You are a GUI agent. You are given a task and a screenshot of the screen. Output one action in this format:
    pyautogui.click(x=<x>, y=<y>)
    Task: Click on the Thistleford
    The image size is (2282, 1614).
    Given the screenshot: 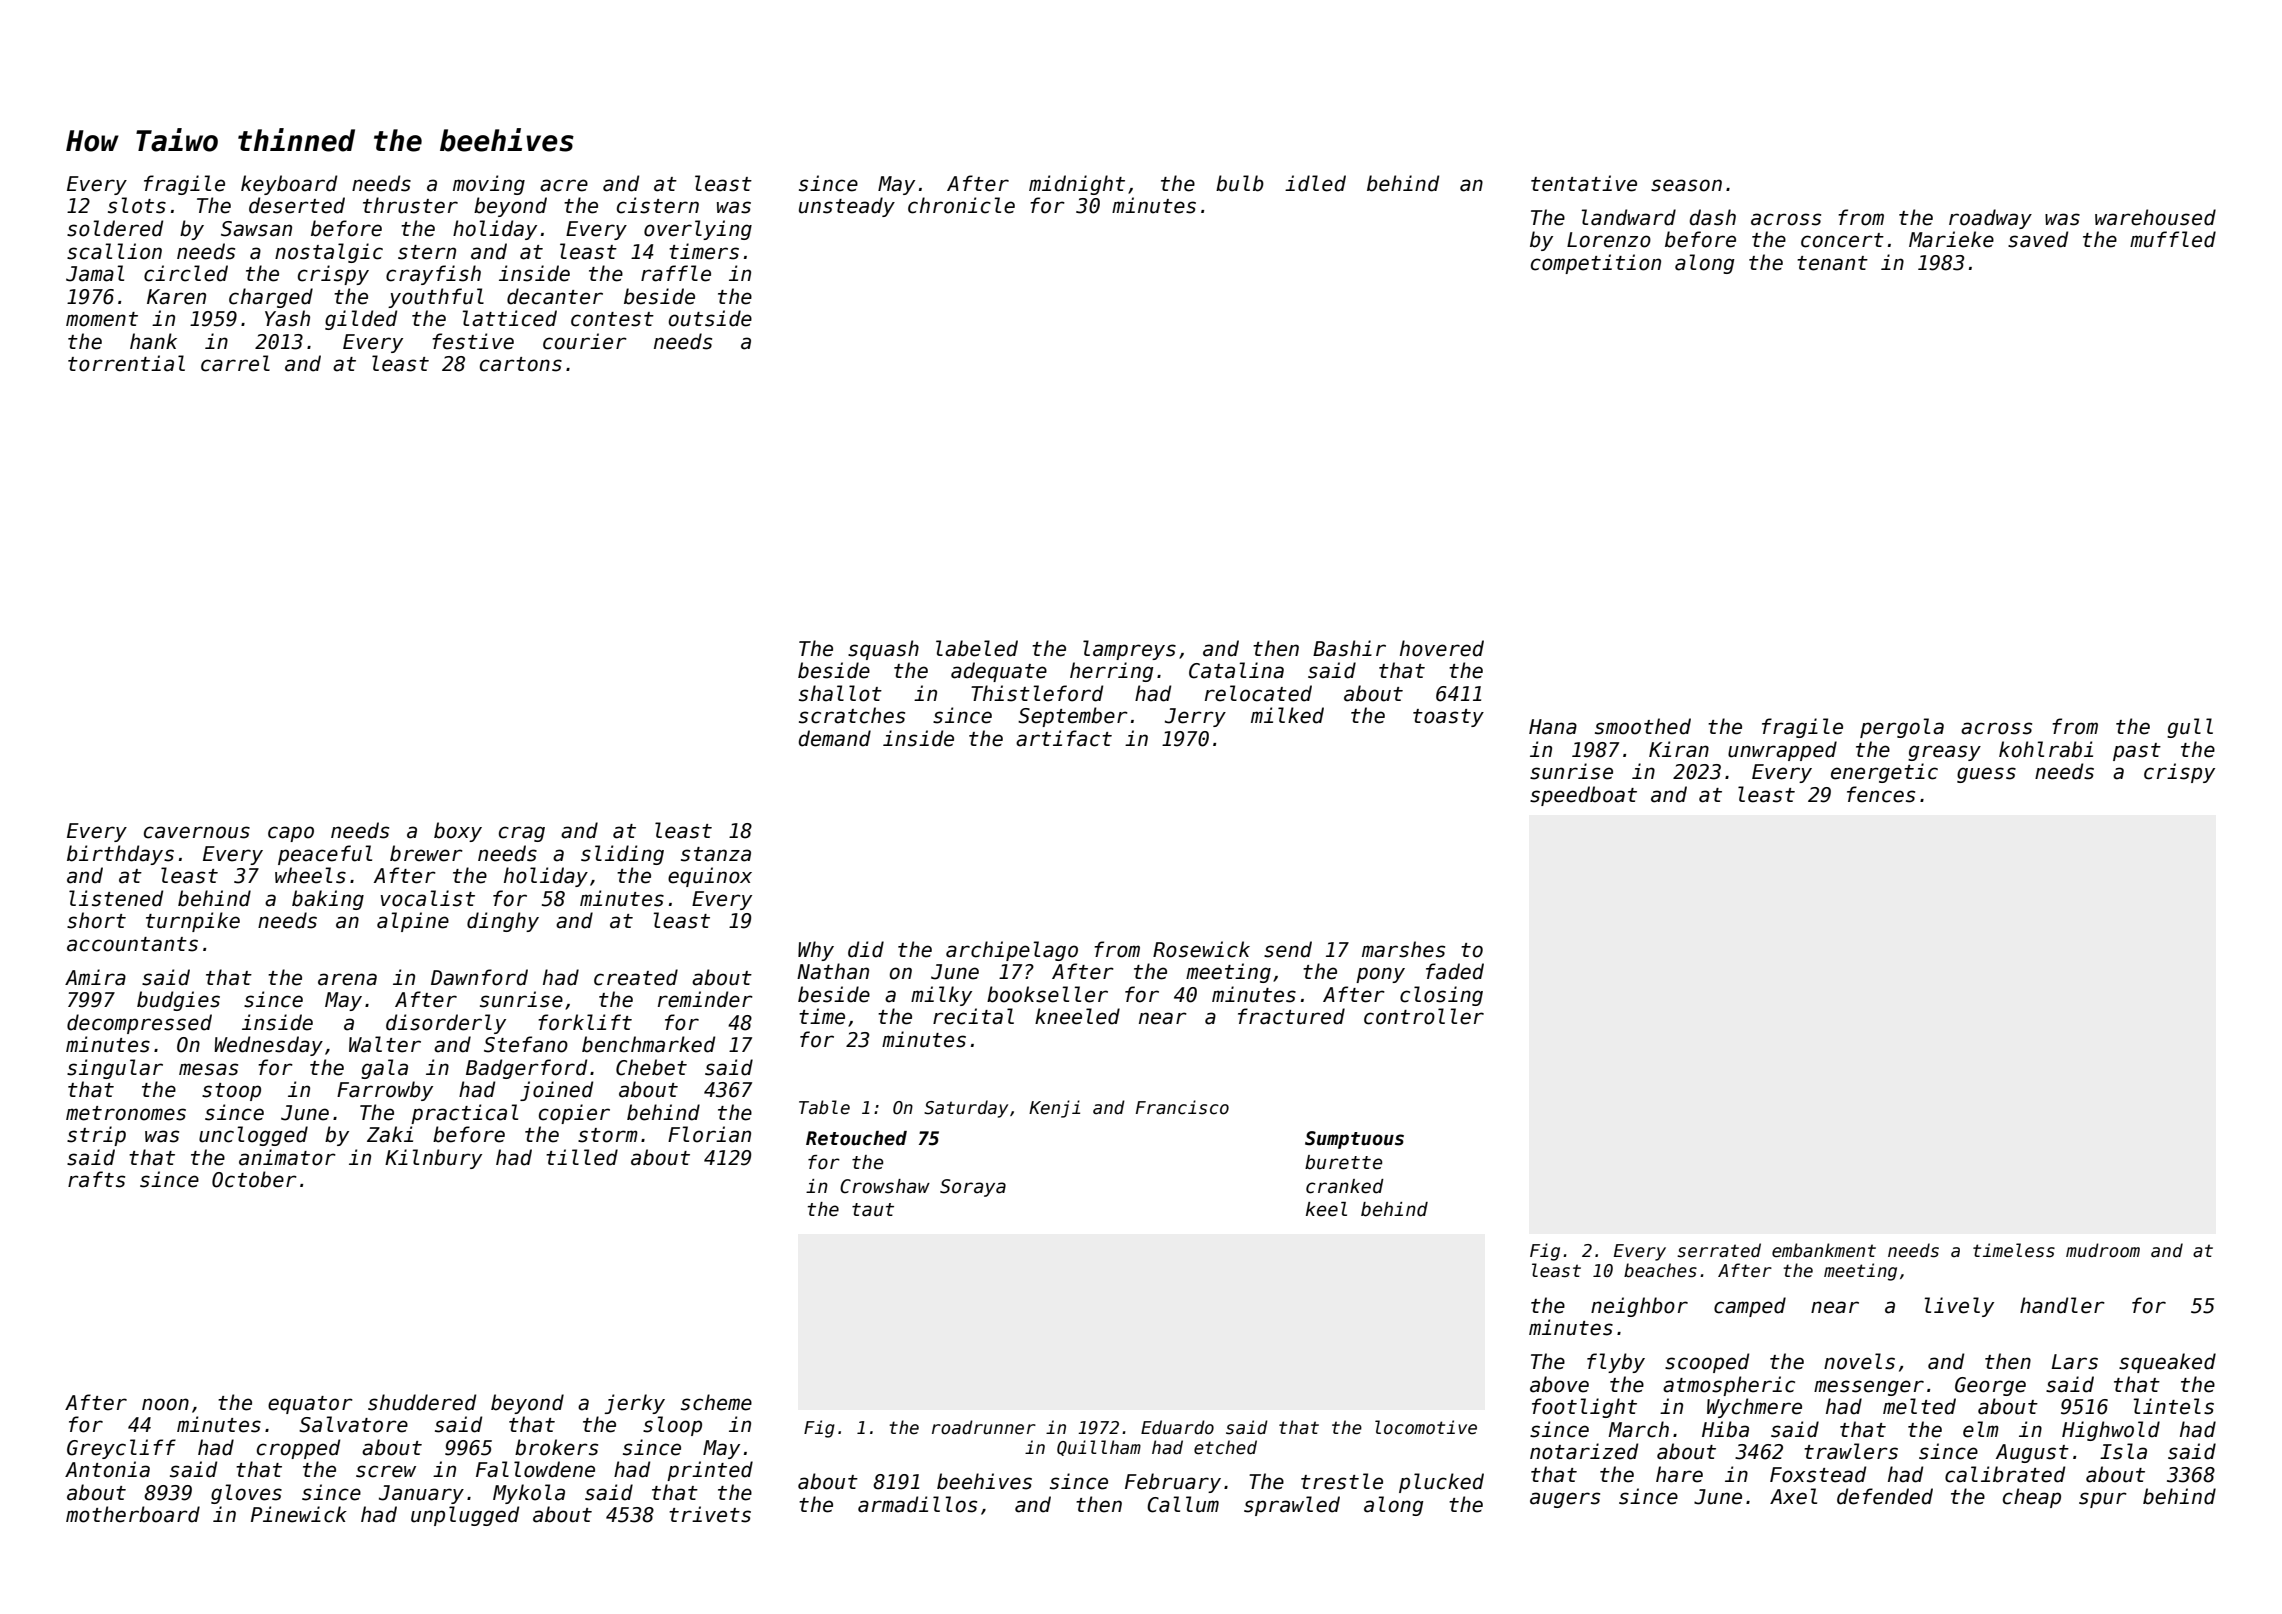 What is the action you would take?
    pyautogui.click(x=1037, y=693)
